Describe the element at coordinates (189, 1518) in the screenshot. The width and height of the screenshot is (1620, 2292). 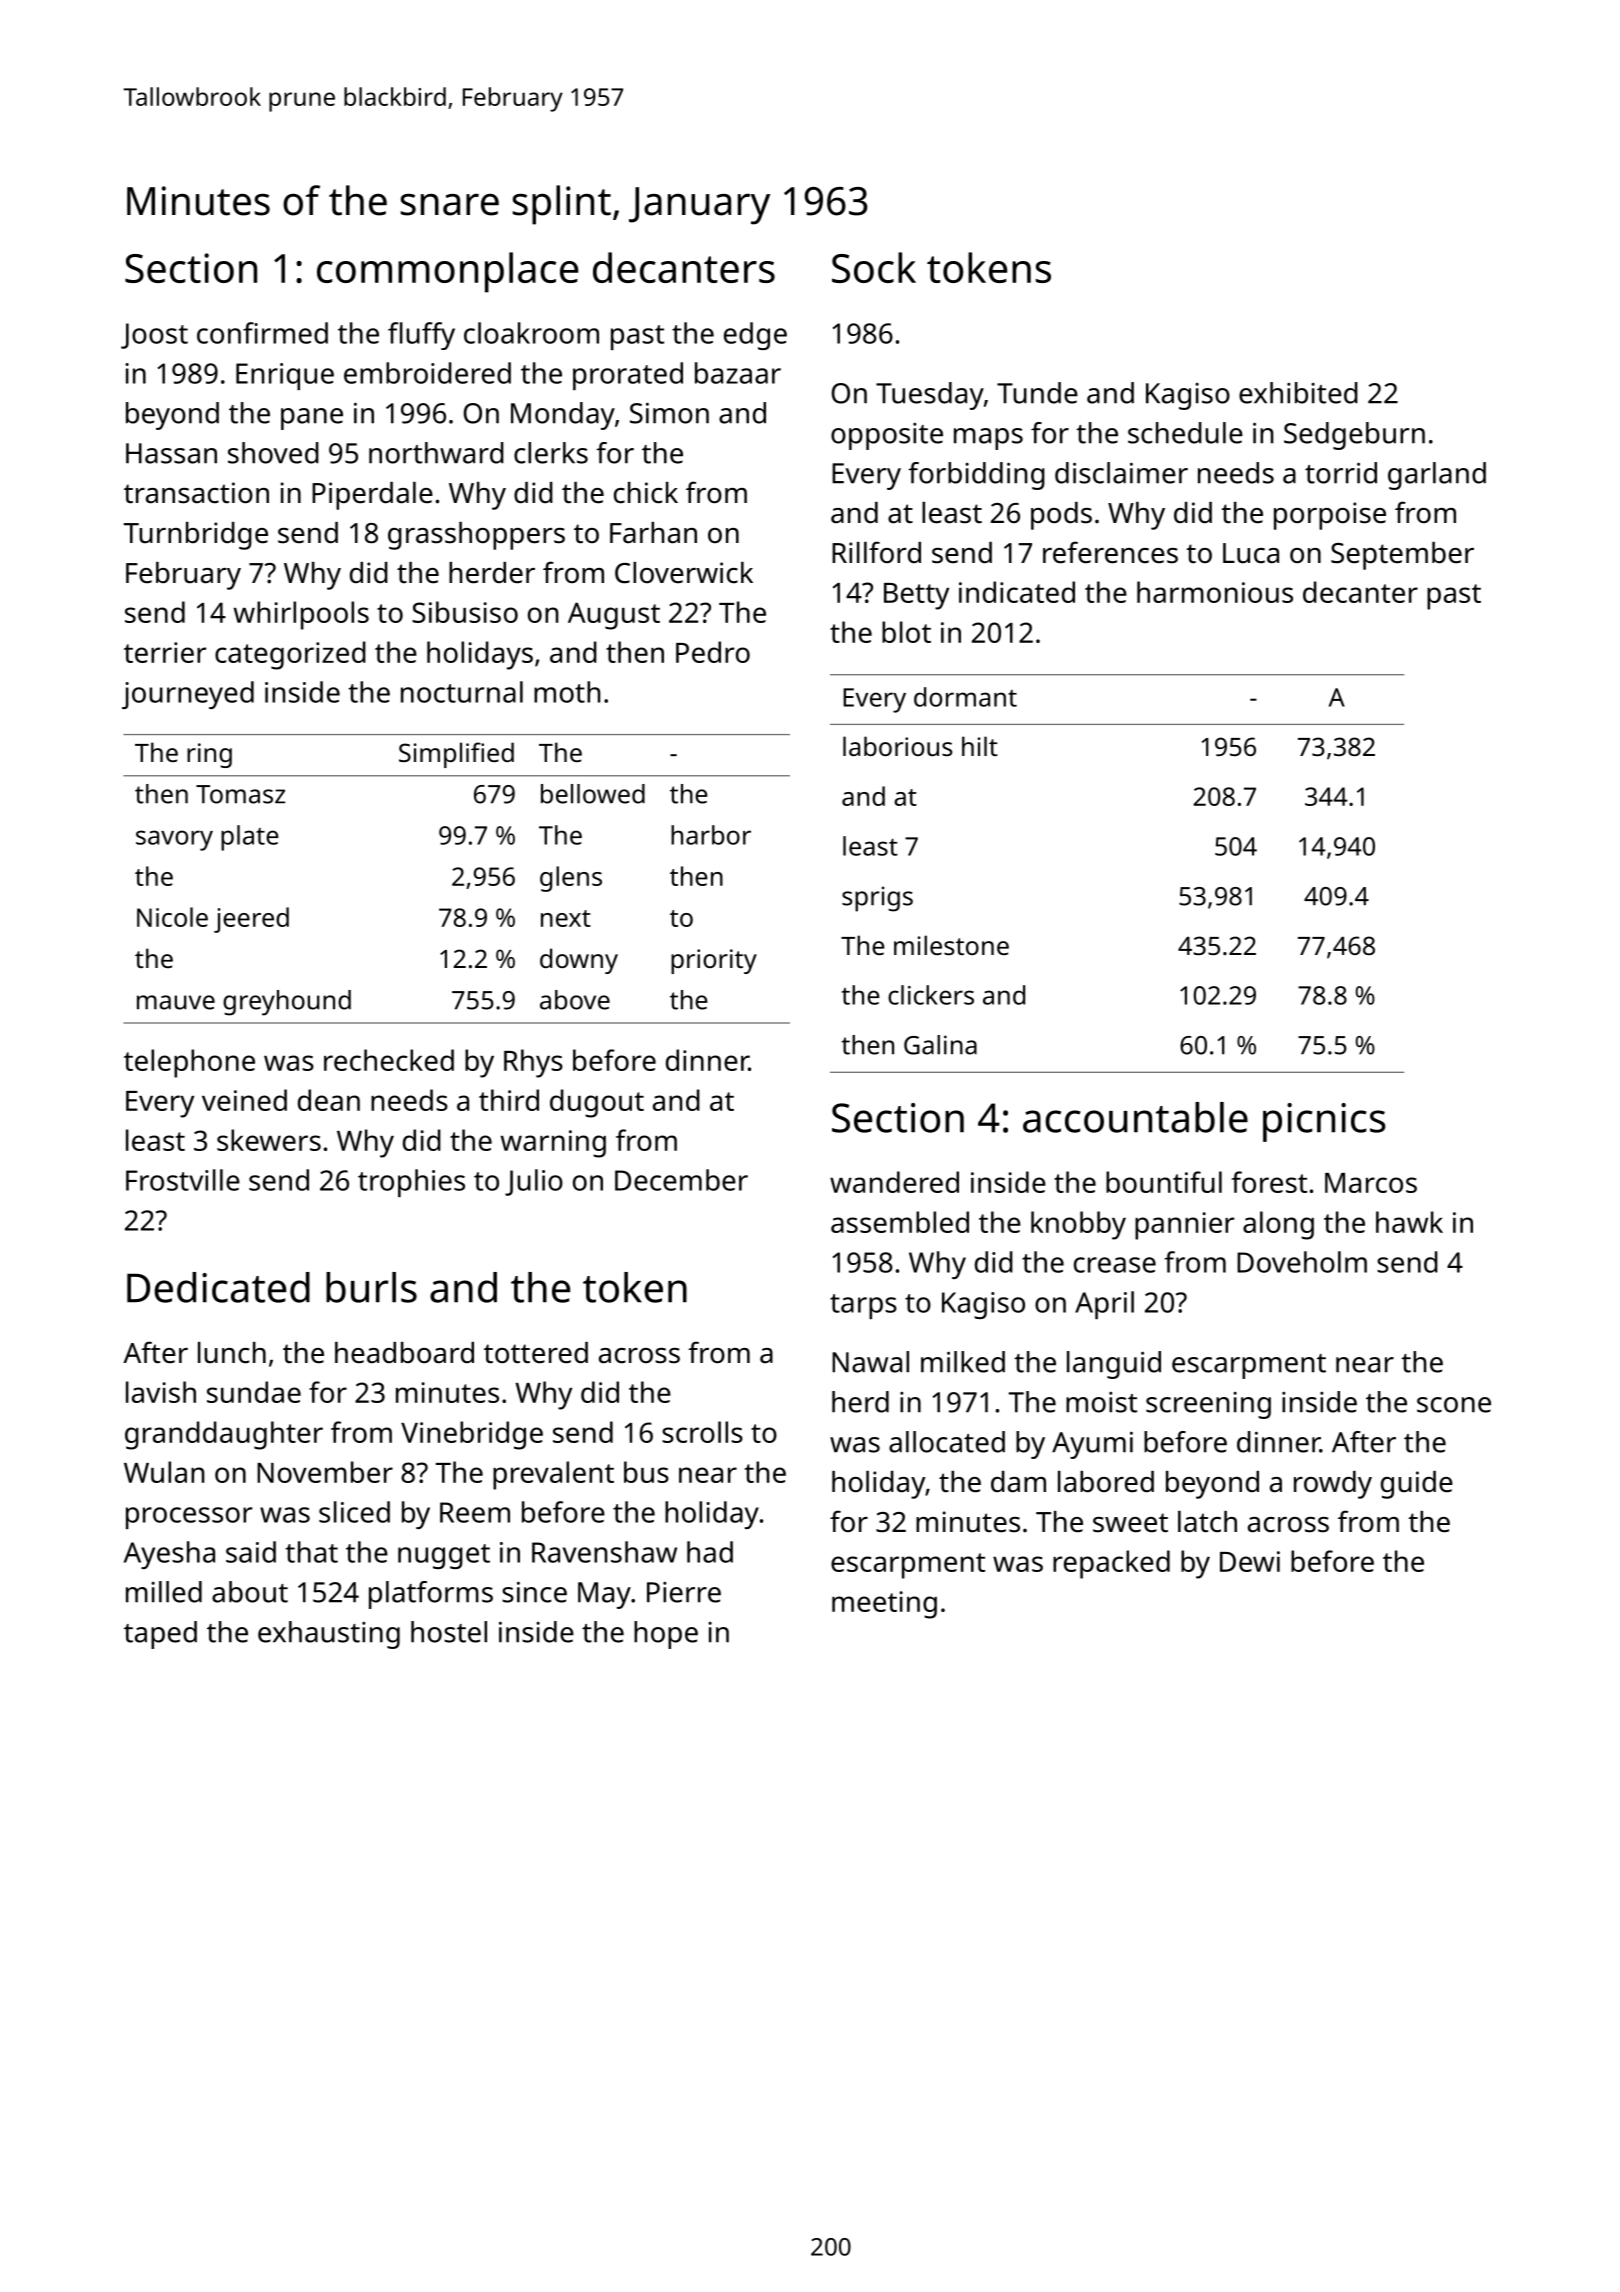
I see `processor` at that location.
